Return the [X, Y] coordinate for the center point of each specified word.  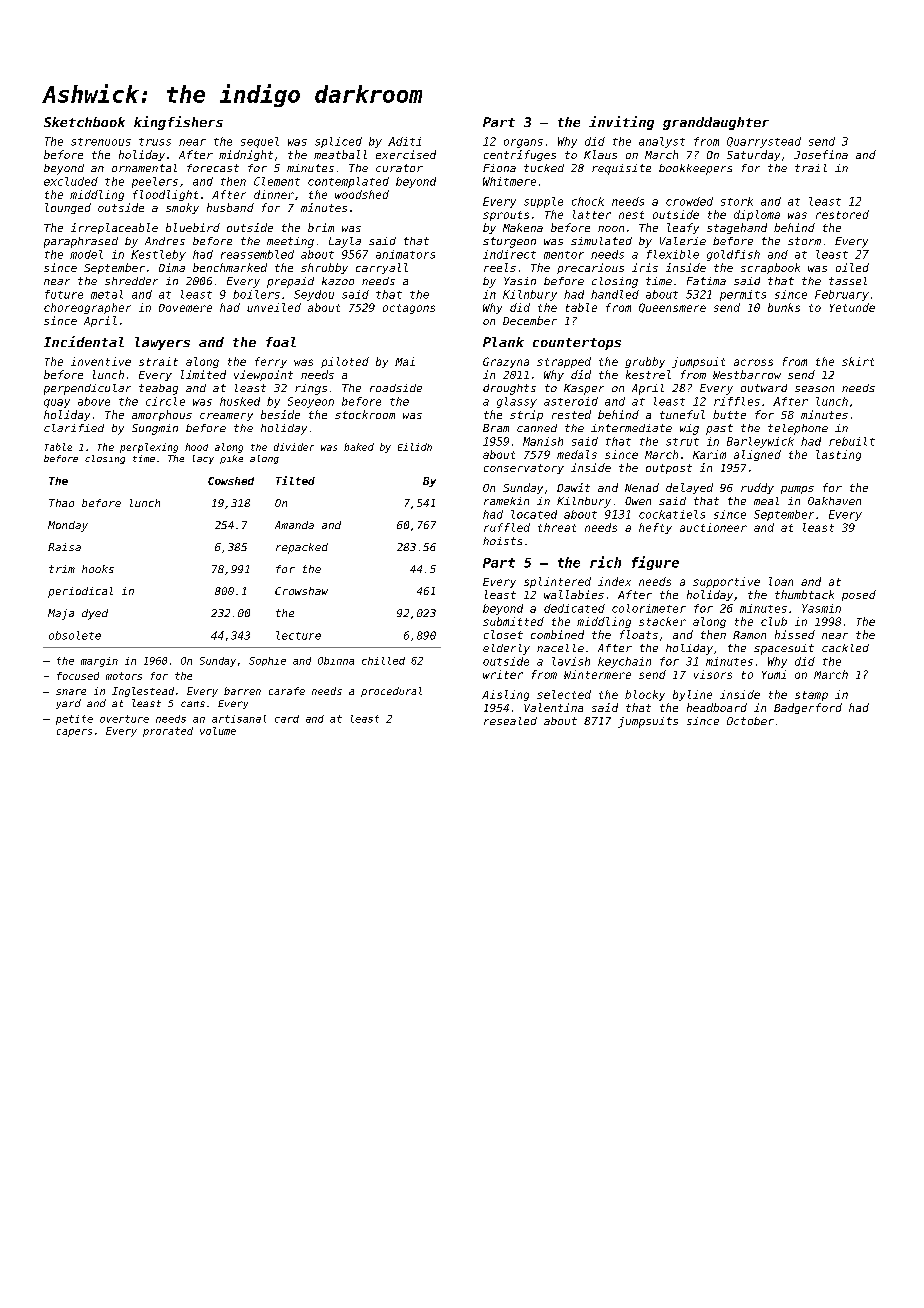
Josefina [821, 154]
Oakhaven [834, 501]
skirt [858, 361]
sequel [260, 142]
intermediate [631, 428]
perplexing [149, 448]
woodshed [362, 194]
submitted [513, 621]
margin [99, 662]
